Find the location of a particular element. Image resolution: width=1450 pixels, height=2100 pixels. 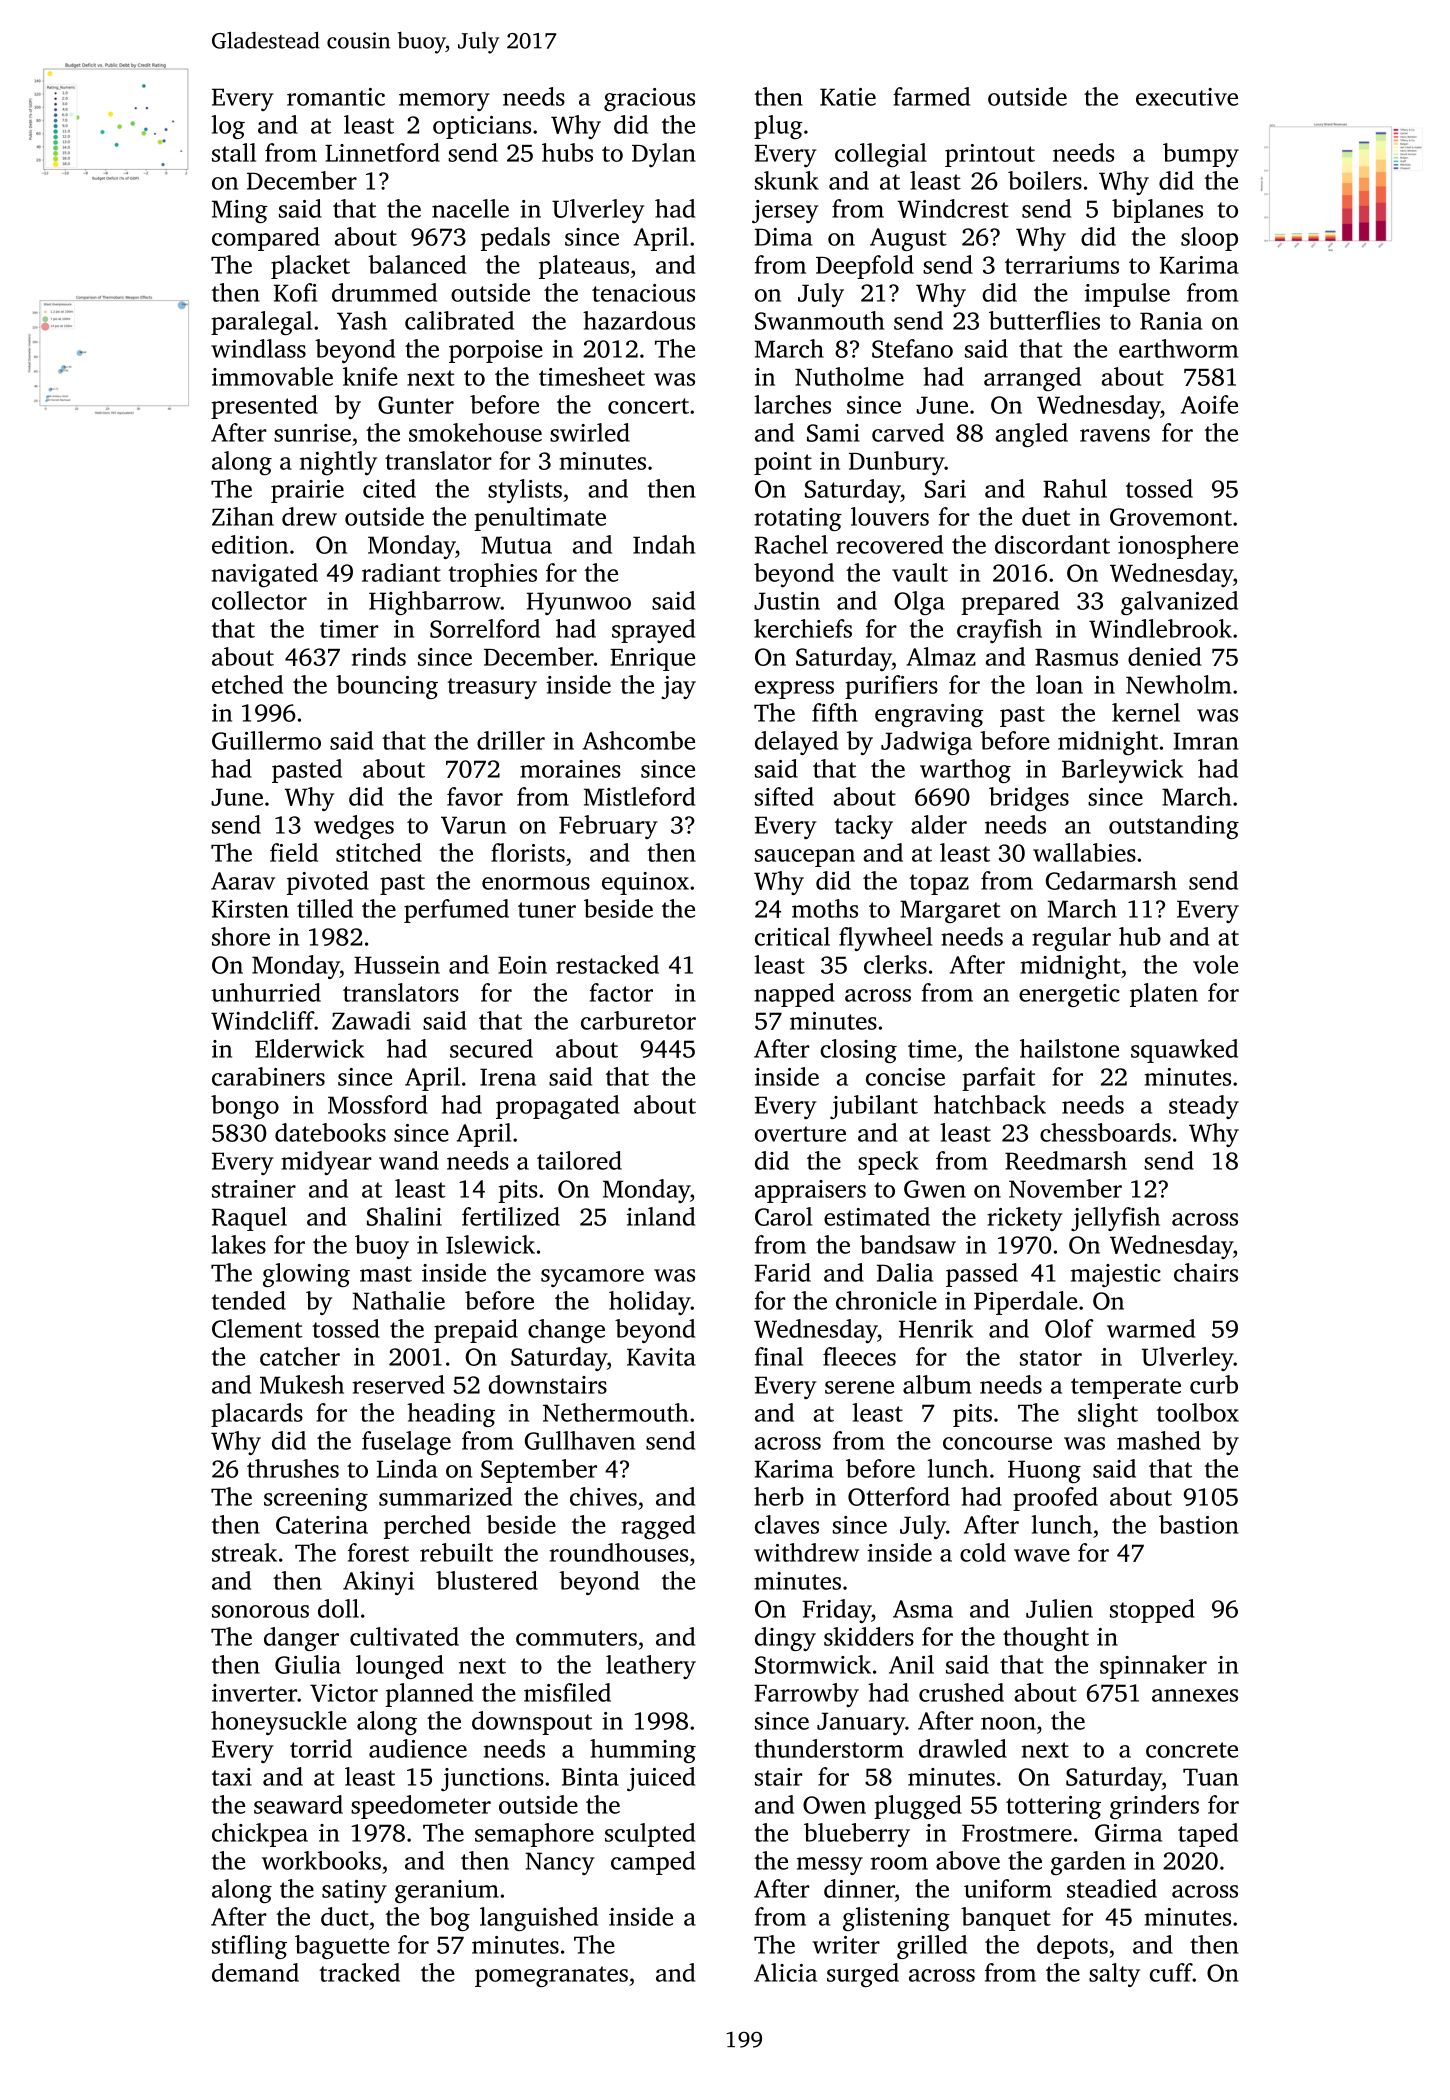

saucepan is located at coordinates (805, 858).
